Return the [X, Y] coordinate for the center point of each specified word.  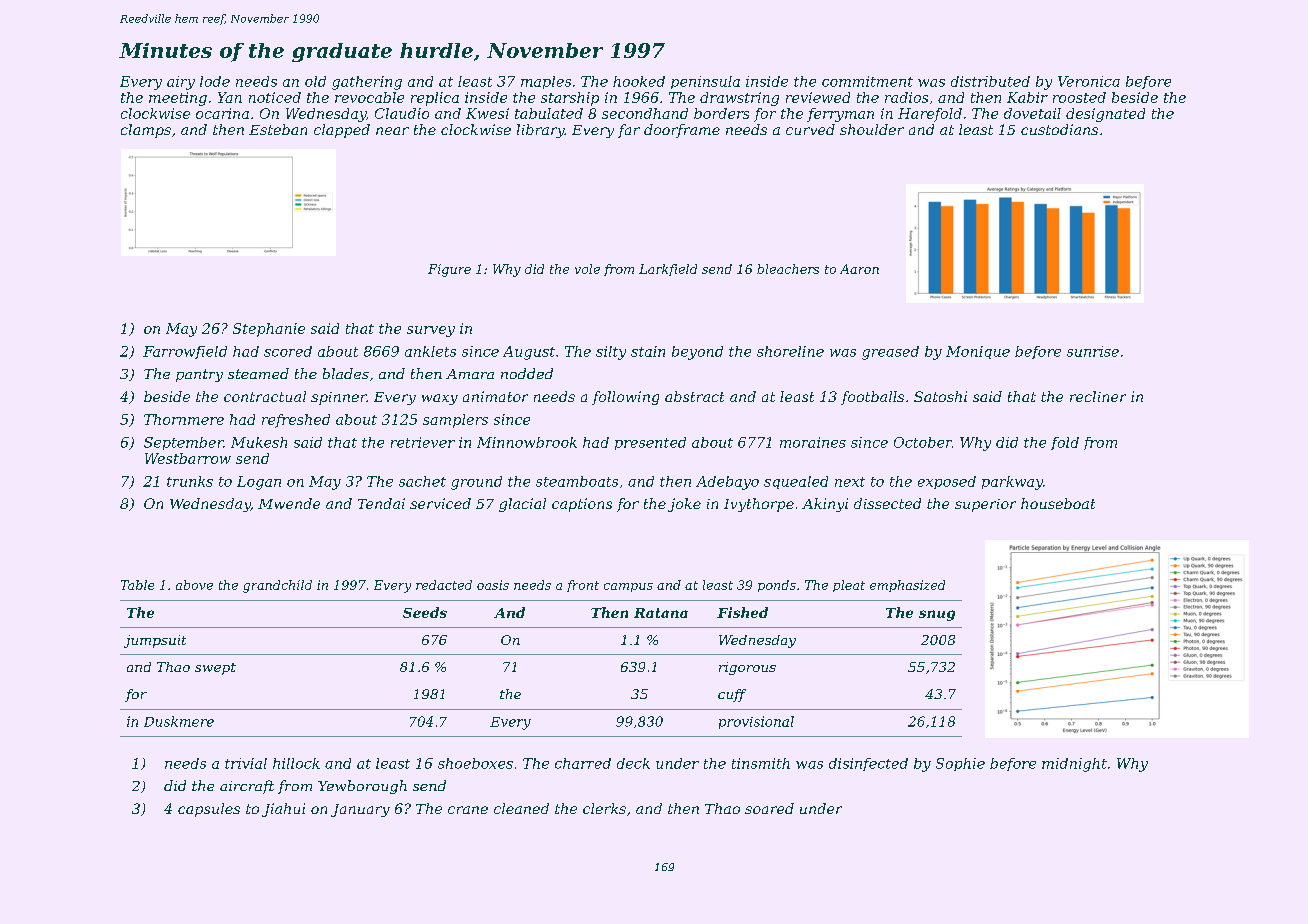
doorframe [682, 131]
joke [684, 505]
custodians [1059, 129]
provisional [756, 722]
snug [937, 615]
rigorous [747, 668]
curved [810, 129]
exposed [947, 482]
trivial [246, 763]
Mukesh [259, 442]
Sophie [960, 764]
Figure [449, 270]
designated [1105, 115]
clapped [342, 131]
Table [137, 585]
